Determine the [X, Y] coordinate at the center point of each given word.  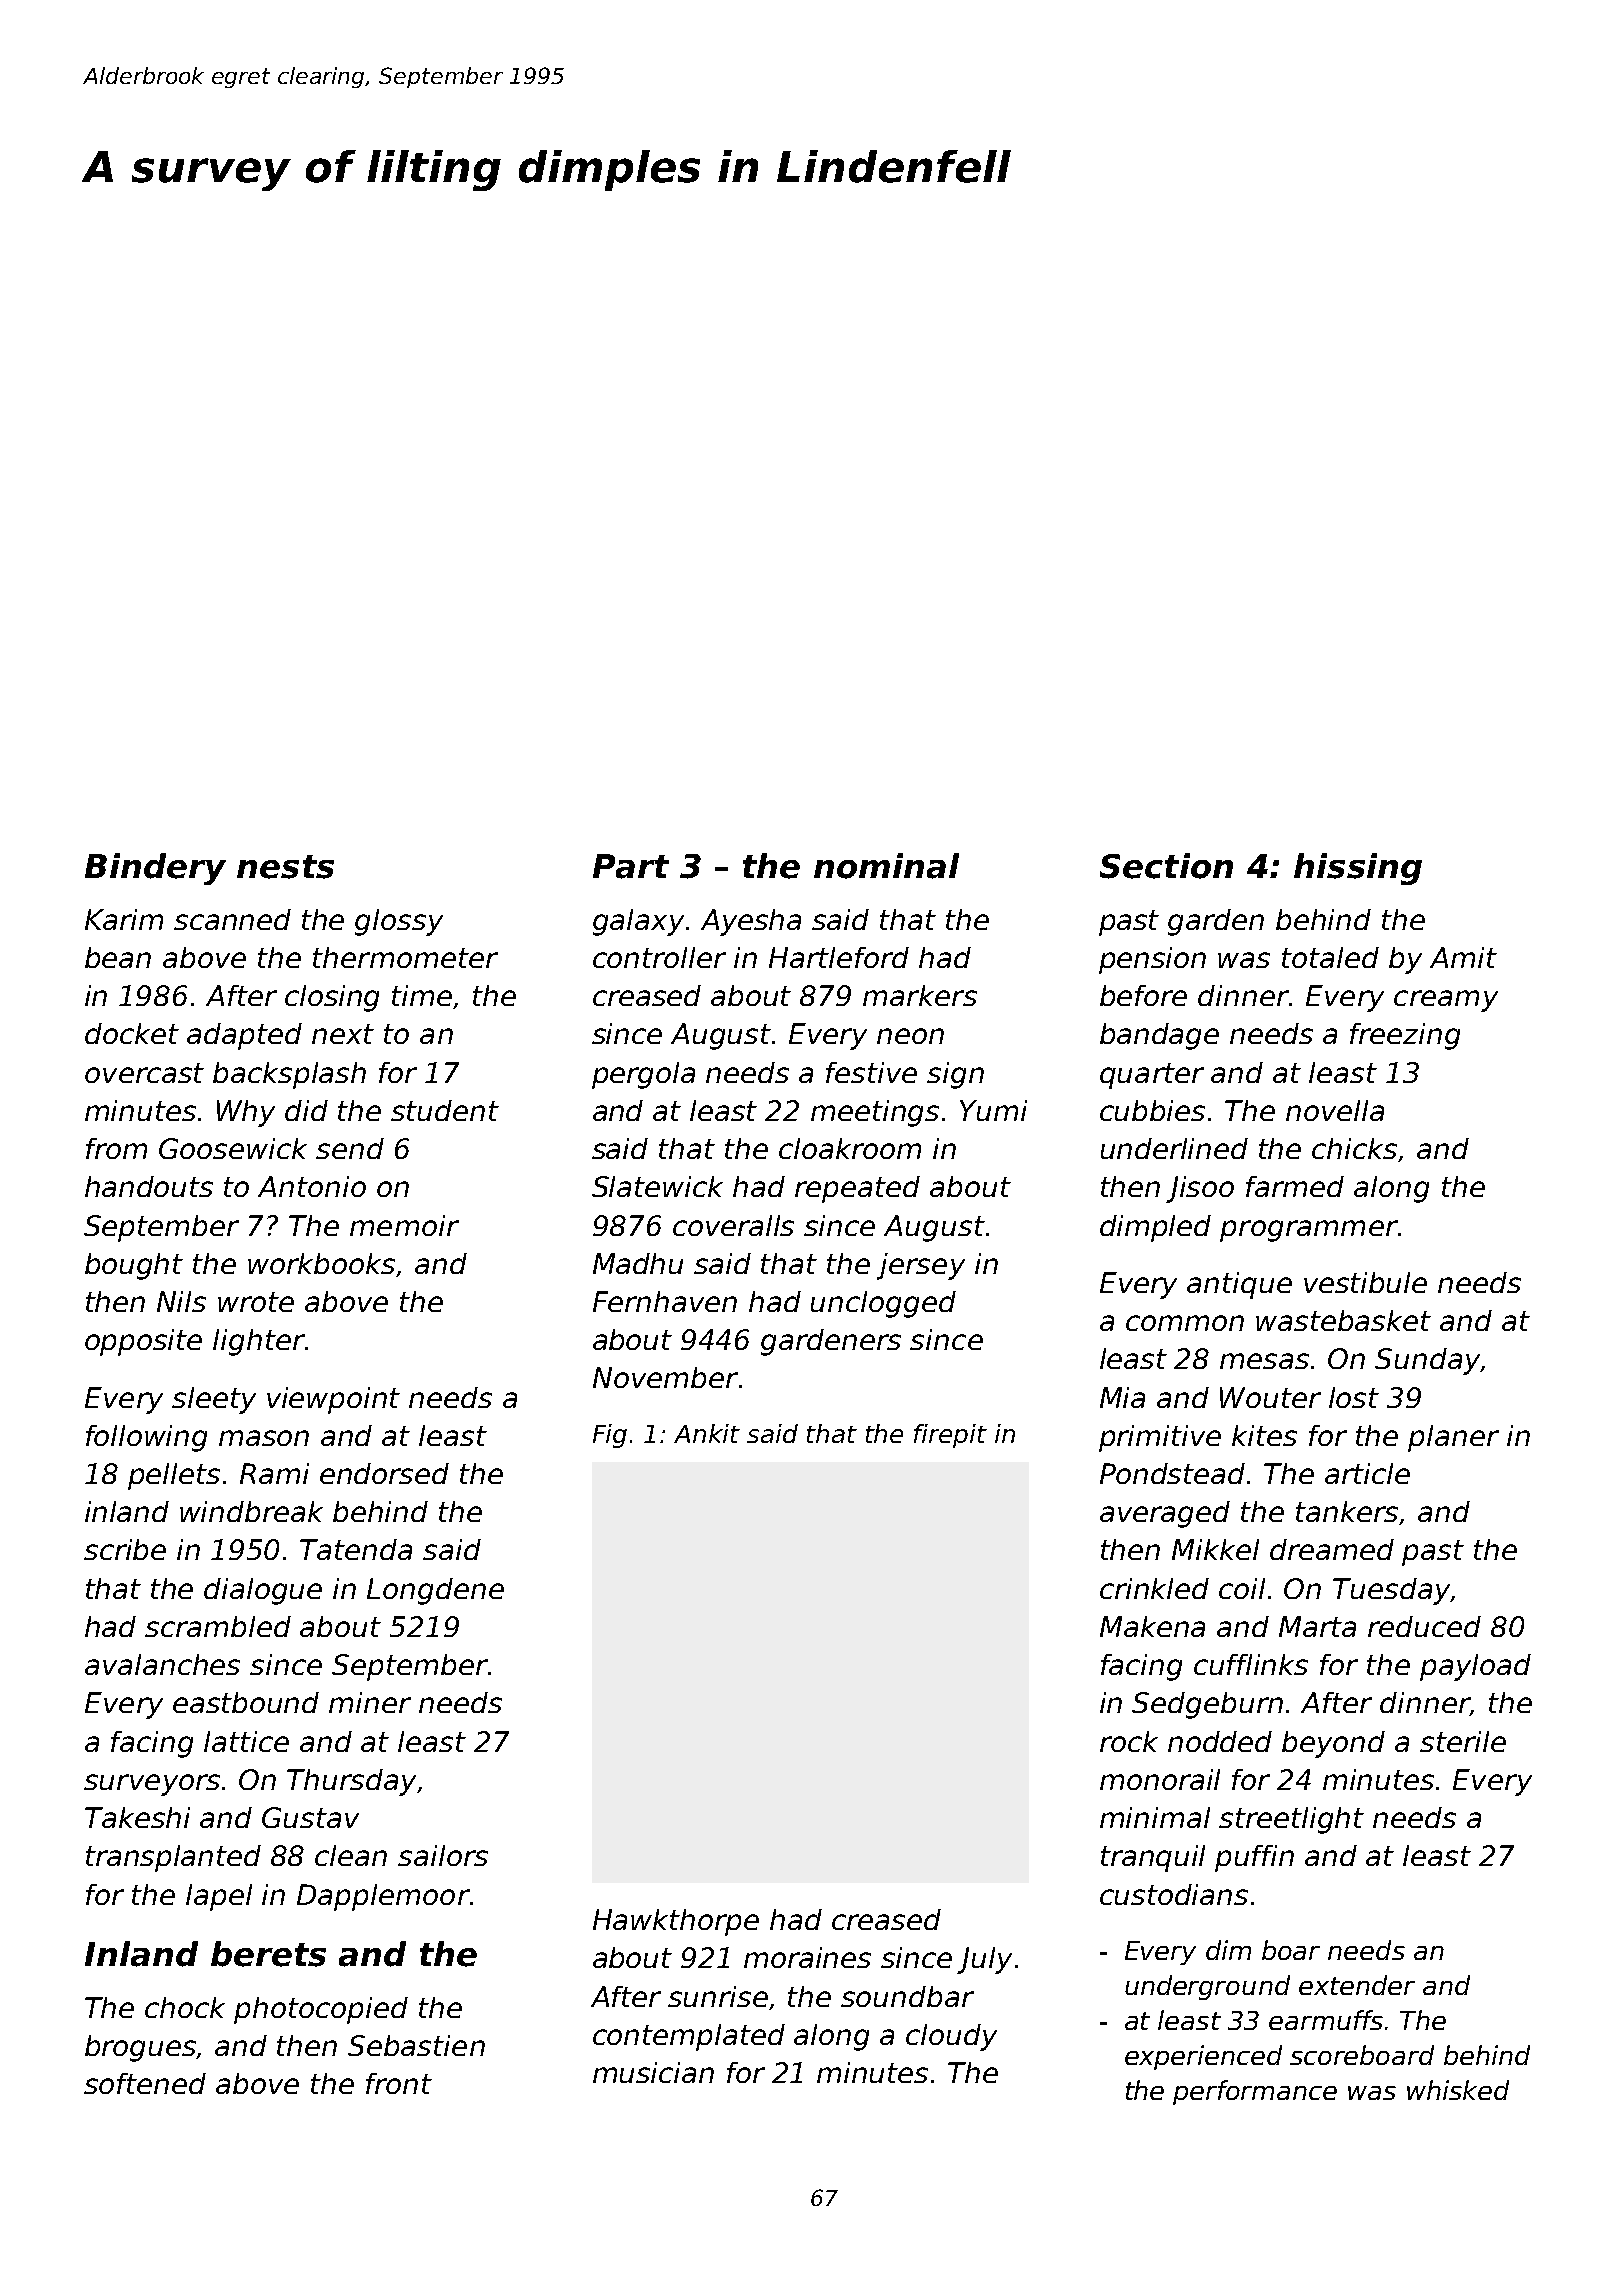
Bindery [155, 869]
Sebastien [416, 2045]
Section [1166, 866]
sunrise [718, 1996]
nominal [886, 866]
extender [1357, 1985]
